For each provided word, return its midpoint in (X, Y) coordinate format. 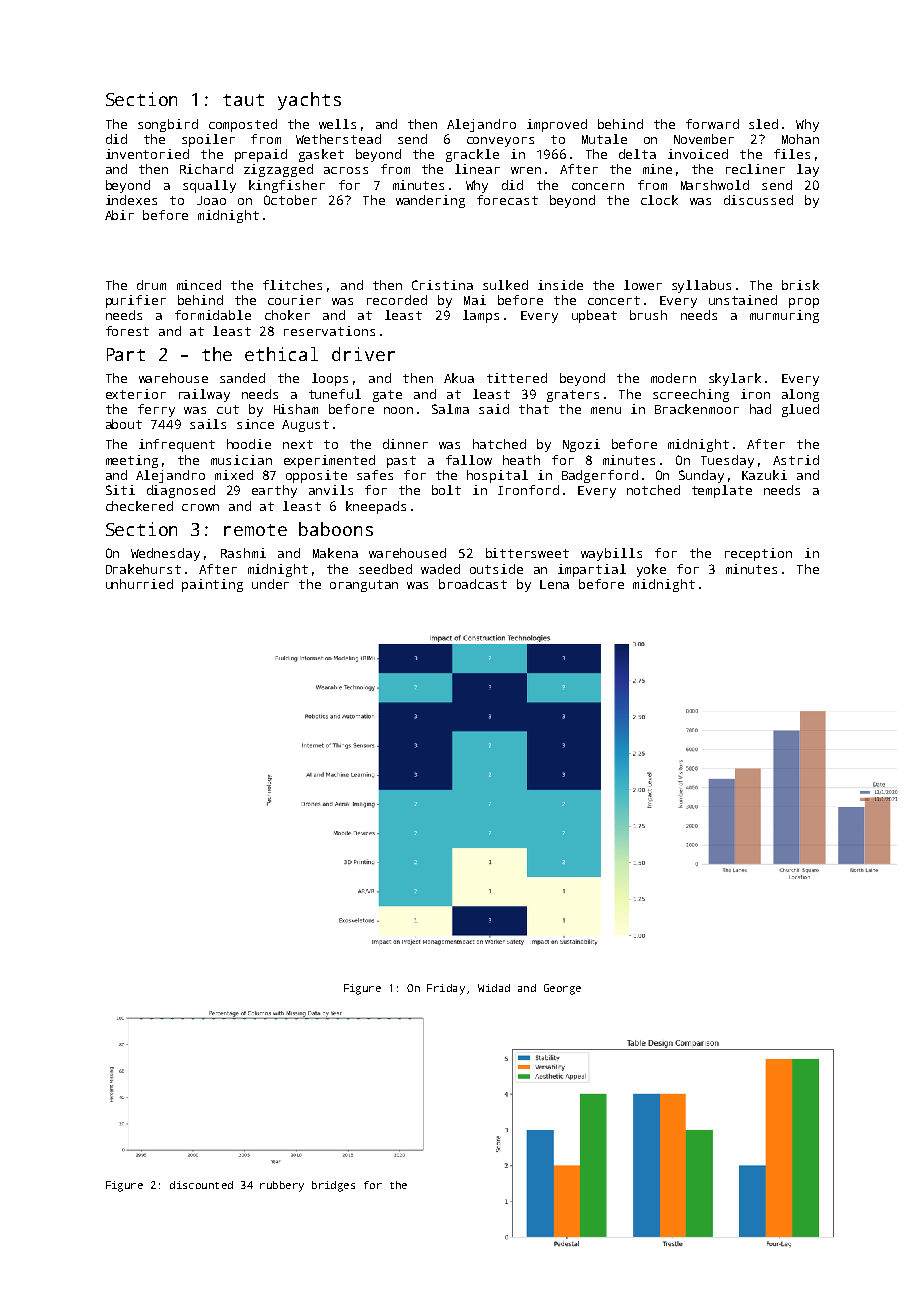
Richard (206, 169)
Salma (450, 409)
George (562, 989)
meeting (132, 461)
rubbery (282, 1186)
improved (557, 125)
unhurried (139, 584)
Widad (494, 988)
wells (337, 124)
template (722, 491)
